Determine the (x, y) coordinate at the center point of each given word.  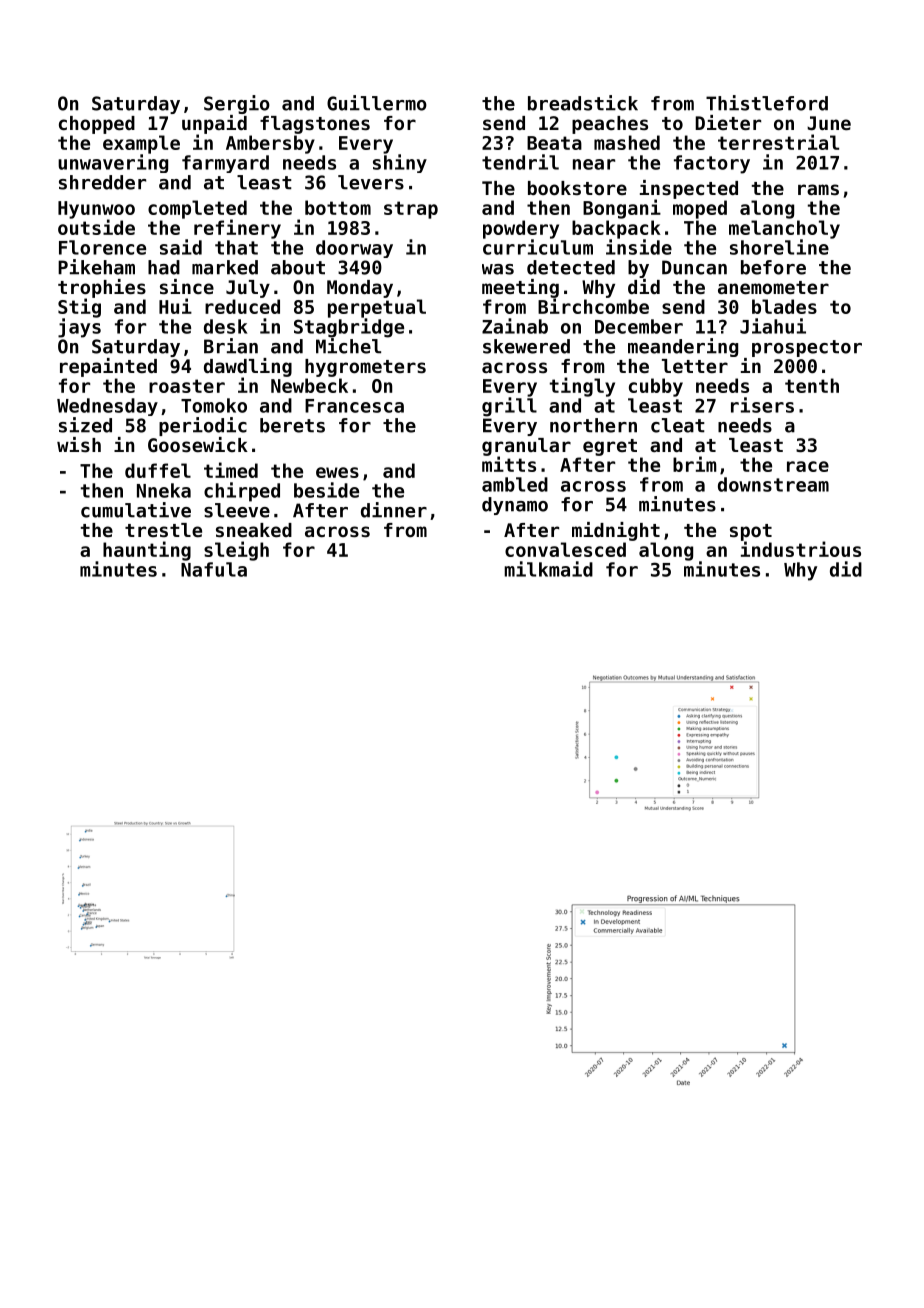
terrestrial (778, 142)
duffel (158, 470)
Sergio (237, 104)
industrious (801, 549)
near (594, 164)
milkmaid (548, 569)
